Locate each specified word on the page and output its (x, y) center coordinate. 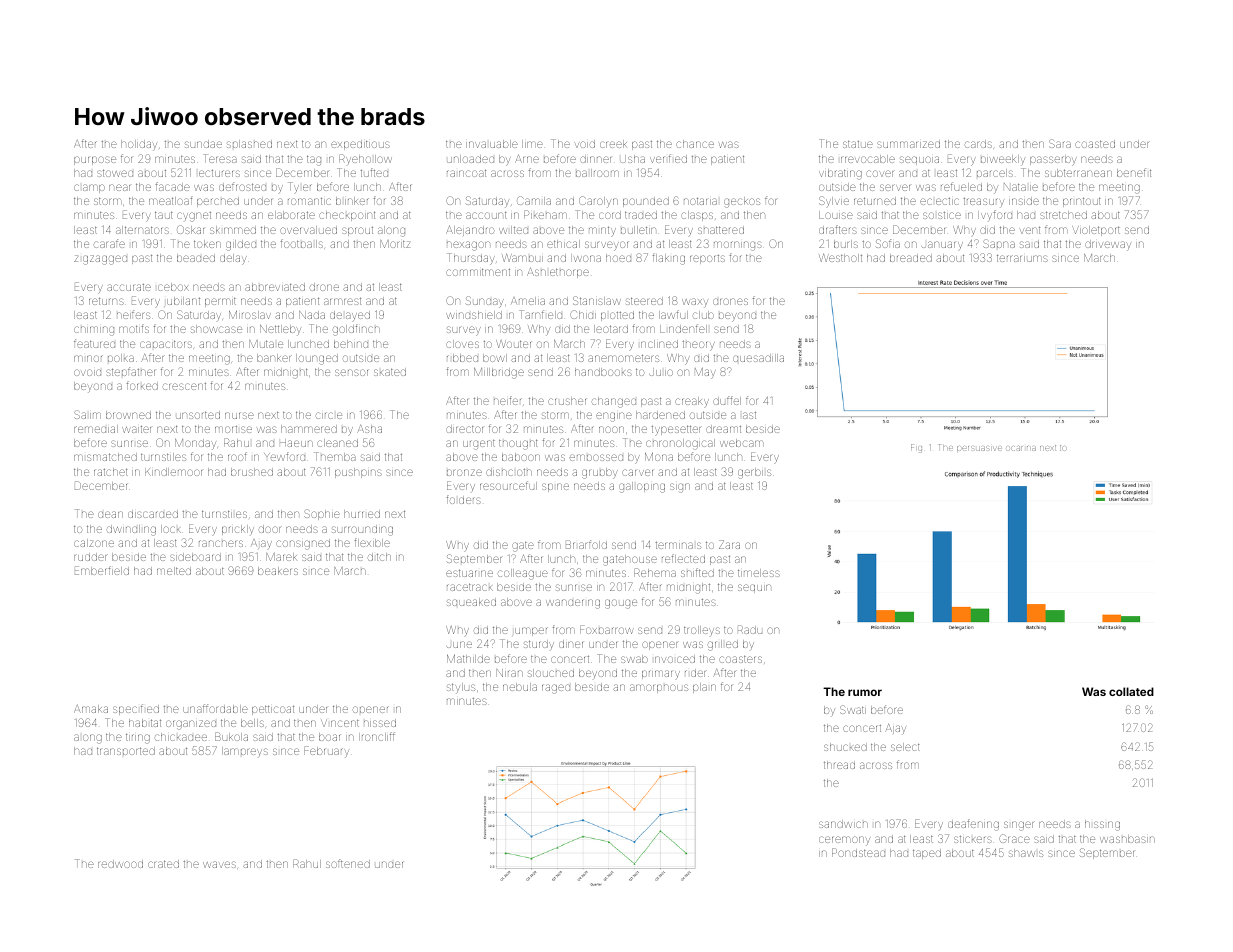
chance (695, 144)
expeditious (360, 145)
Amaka (91, 709)
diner (571, 644)
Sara (1060, 143)
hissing (1102, 825)
